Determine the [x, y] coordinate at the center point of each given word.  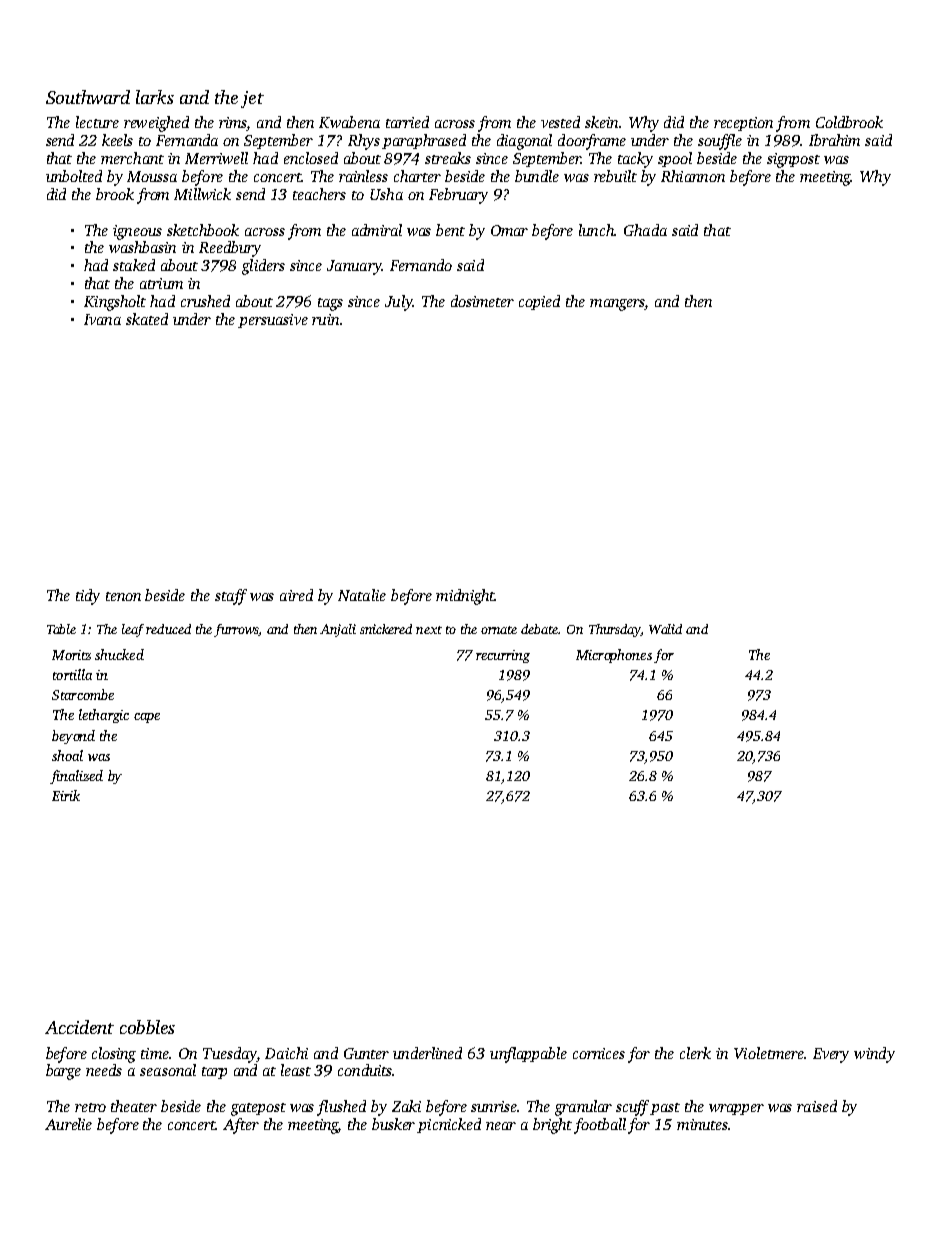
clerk [695, 1053]
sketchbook [203, 230]
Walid [665, 629]
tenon [123, 596]
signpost [793, 160]
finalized [76, 777]
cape [147, 718]
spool [675, 159]
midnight [465, 597]
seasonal [168, 1070]
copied [539, 302]
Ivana [102, 319]
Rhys [364, 142]
